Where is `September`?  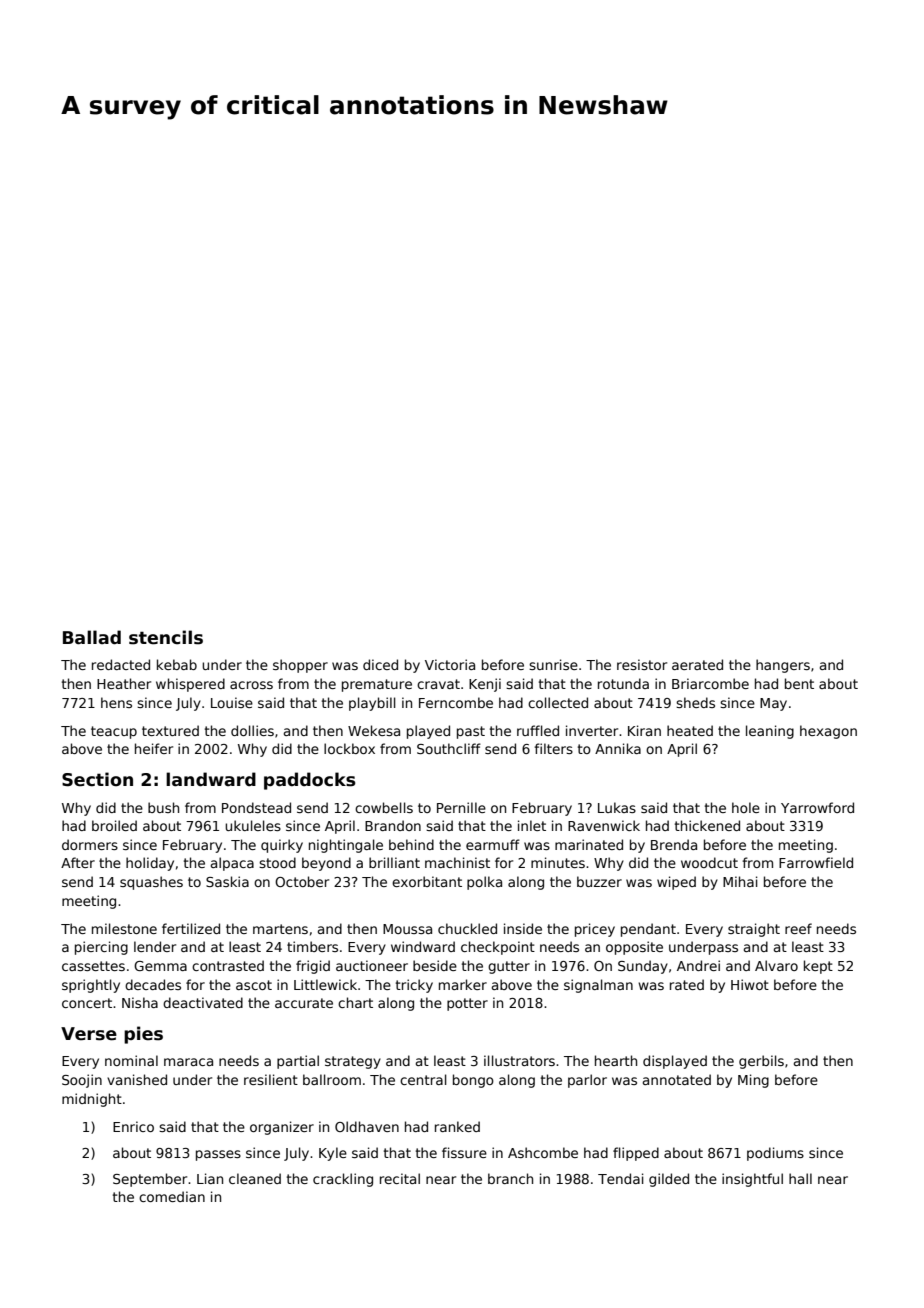
September is located at coordinates (150, 1180).
